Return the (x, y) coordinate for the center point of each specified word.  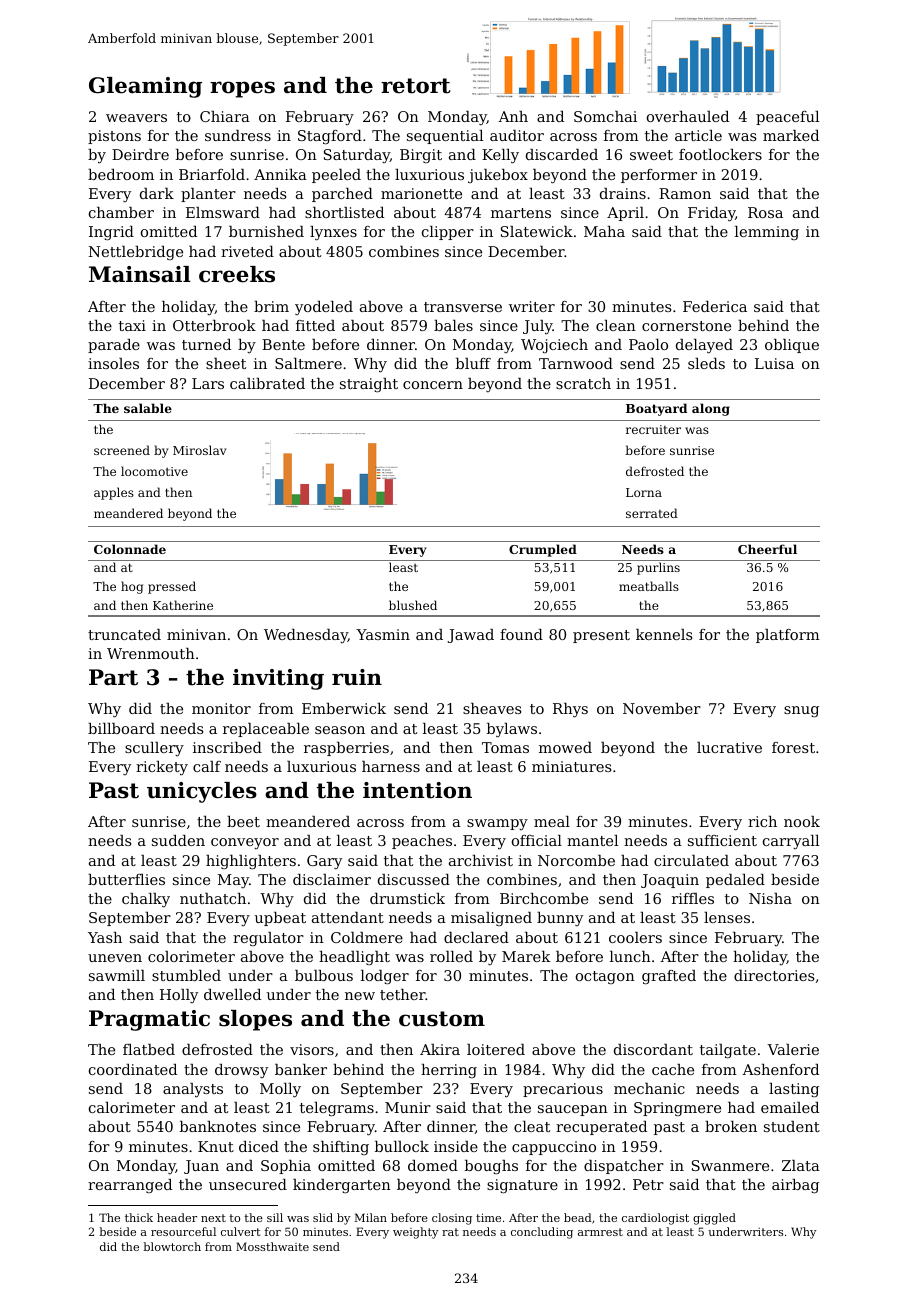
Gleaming (145, 87)
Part (113, 677)
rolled (451, 956)
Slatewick (537, 231)
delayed (704, 346)
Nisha (770, 898)
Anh (513, 116)
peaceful (787, 118)
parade (114, 346)
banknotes (218, 1126)
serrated (652, 513)
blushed (413, 605)
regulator (268, 939)
